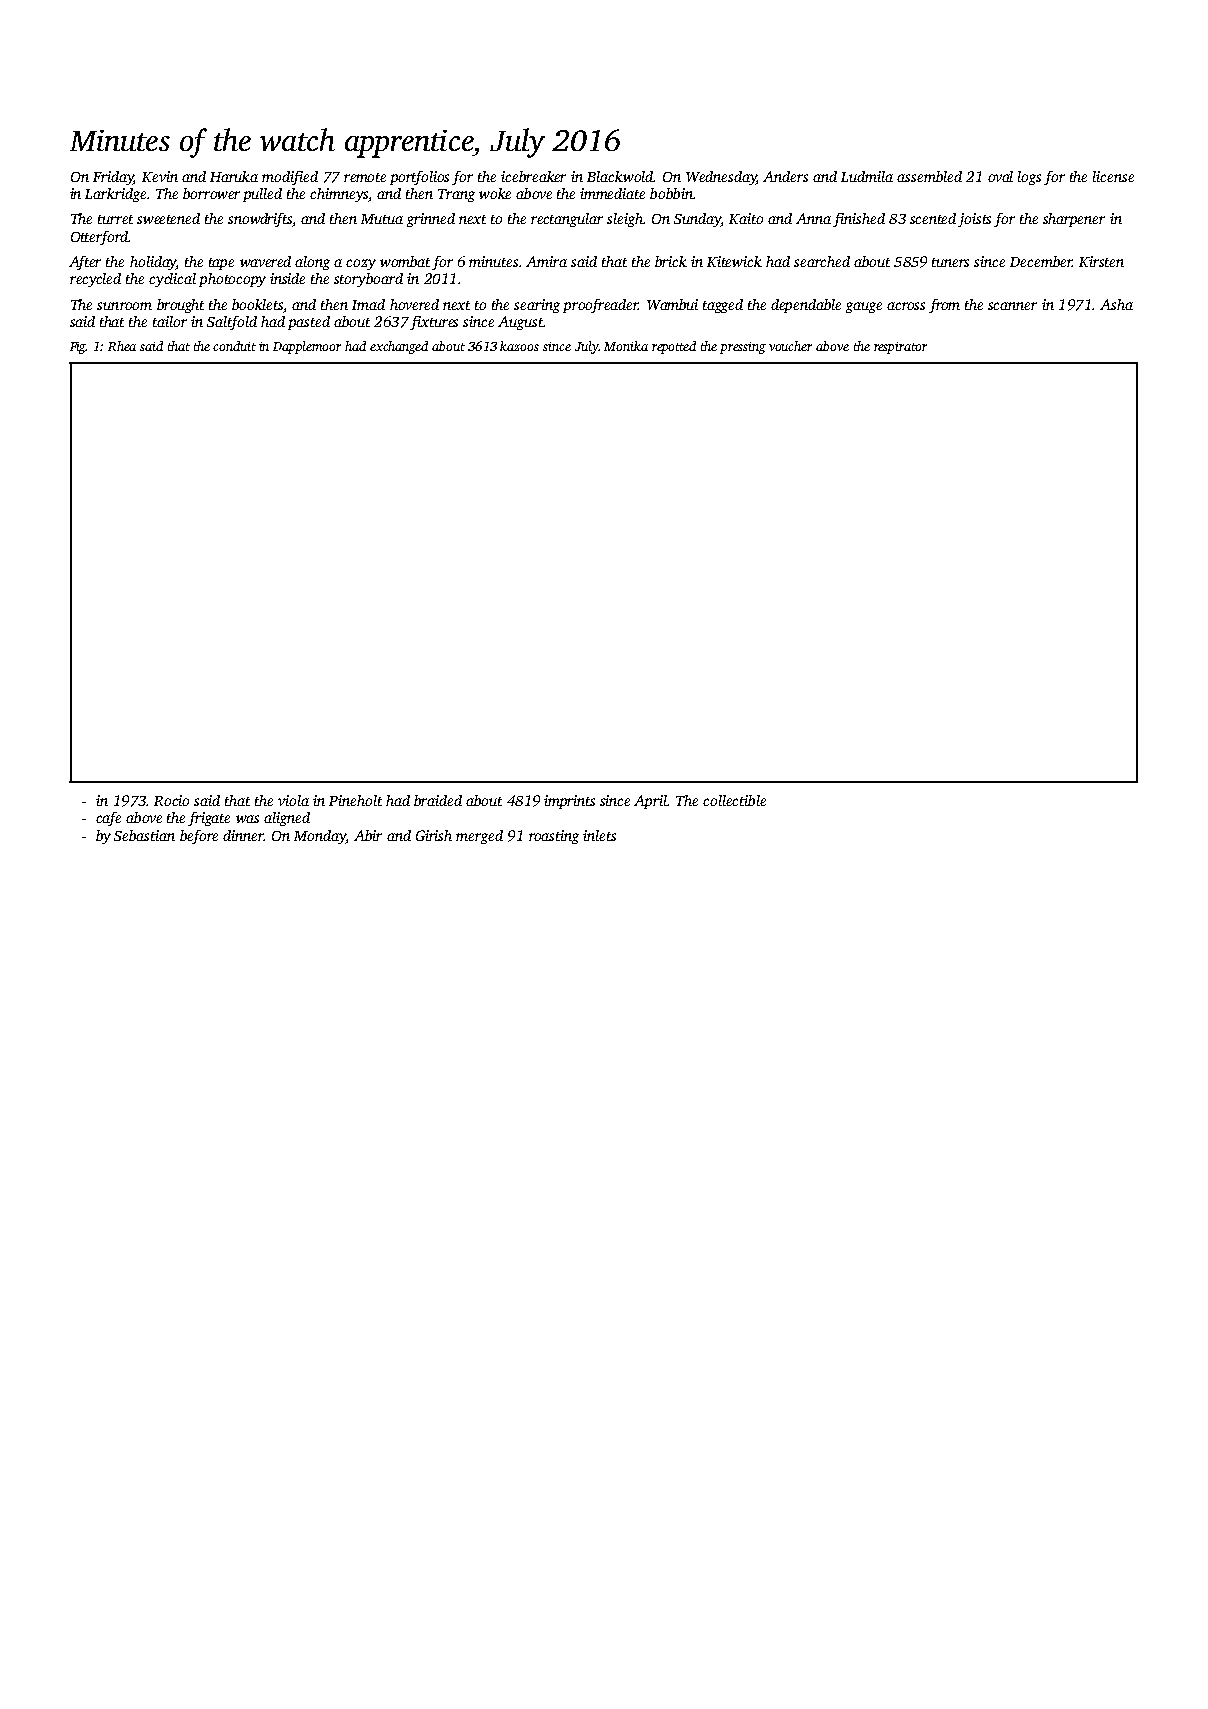 The height and width of the screenshot is (1709, 1208). What do you see at coordinates (626, 346) in the screenshot?
I see `Monika` at bounding box center [626, 346].
